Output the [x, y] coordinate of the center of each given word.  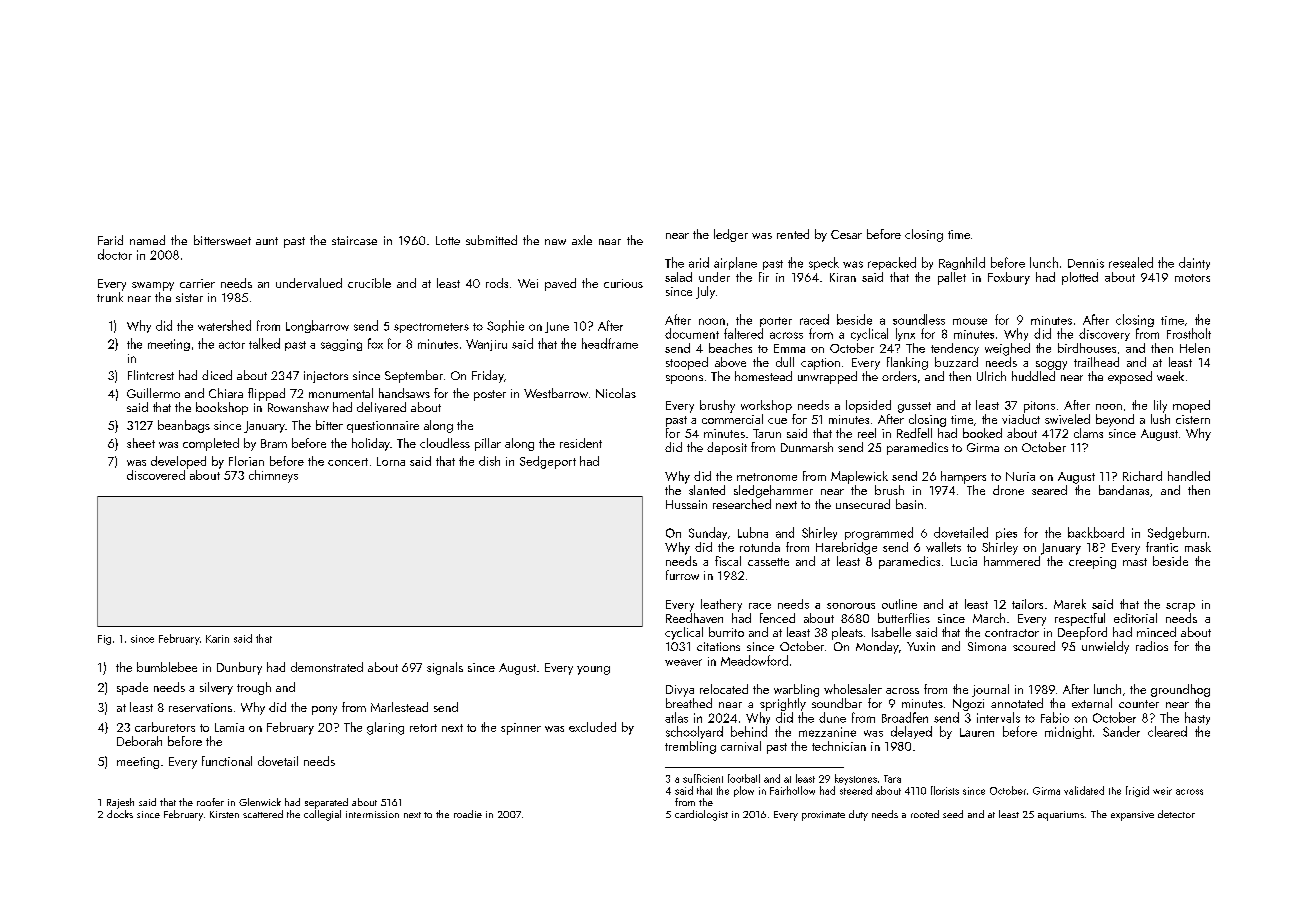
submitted [491, 240]
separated [326, 803]
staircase [354, 240]
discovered [156, 475]
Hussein [686, 504]
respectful [1080, 619]
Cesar [846, 234]
